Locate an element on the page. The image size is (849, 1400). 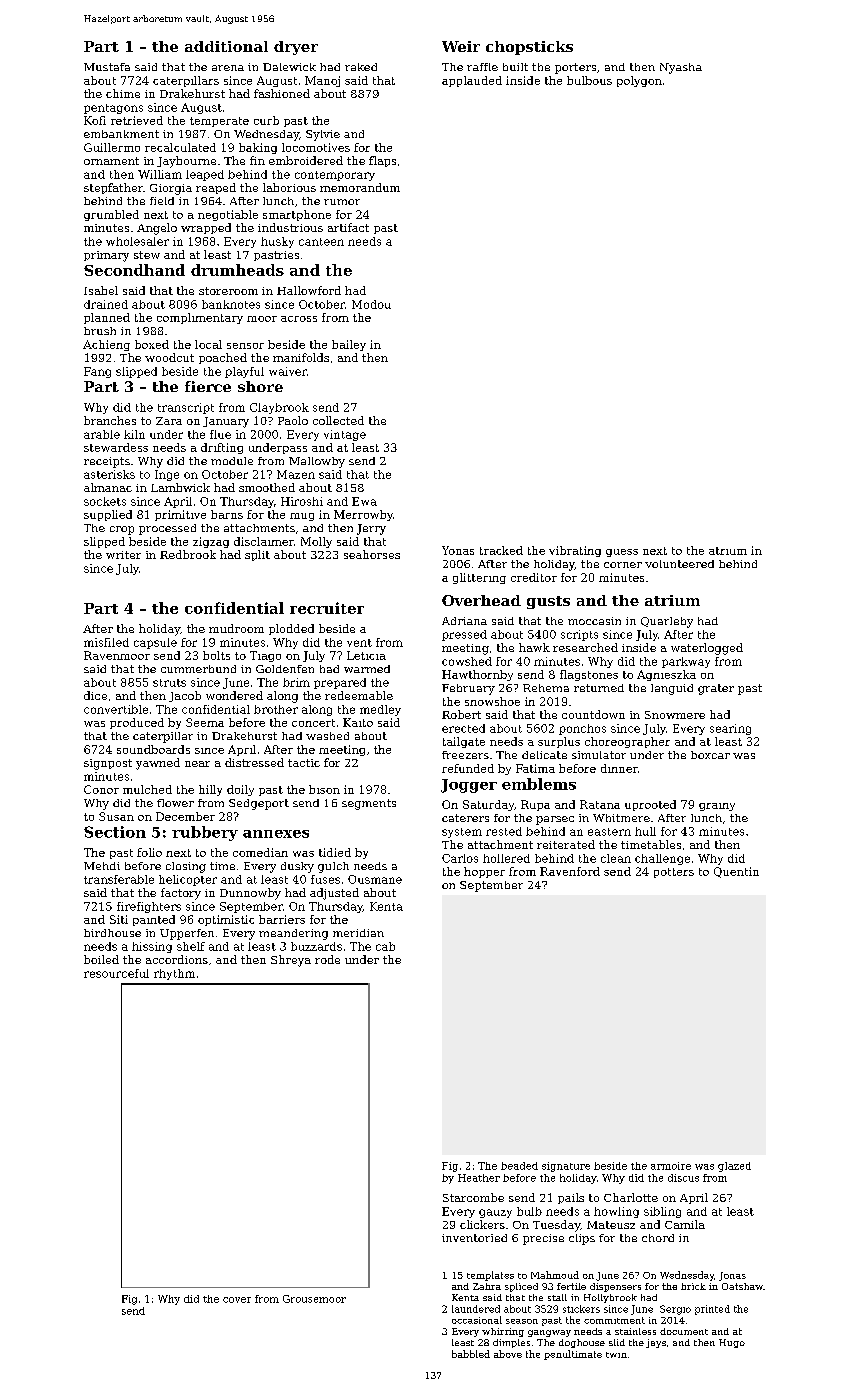
doily is located at coordinates (240, 790).
